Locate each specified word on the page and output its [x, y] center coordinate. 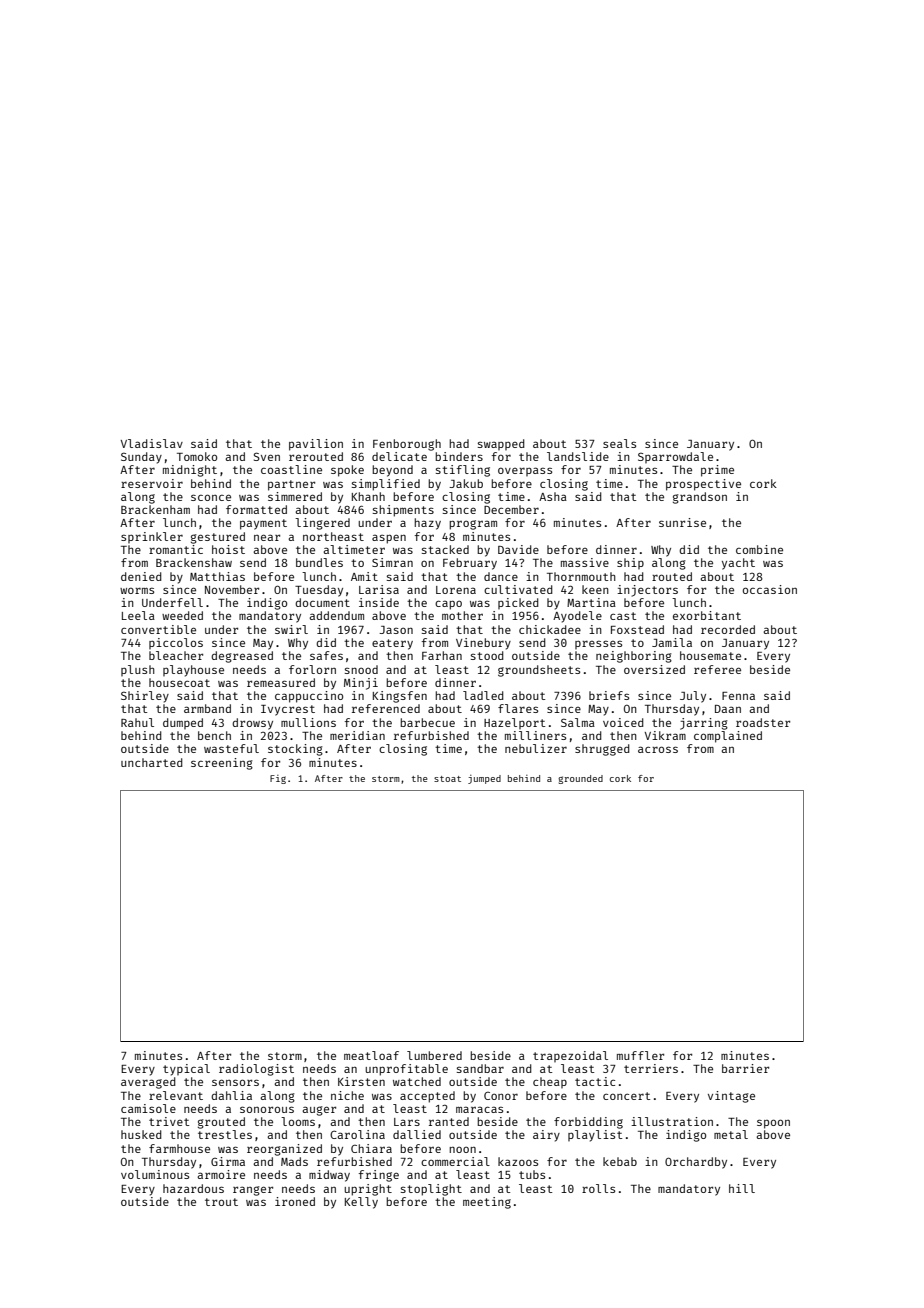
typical [186, 1070]
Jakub [466, 483]
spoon [773, 1124]
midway [329, 1176]
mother [462, 615]
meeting [487, 1203]
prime [717, 471]
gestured [218, 538]
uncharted [152, 762]
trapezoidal [570, 1056]
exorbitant [707, 615]
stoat [447, 779]
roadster [763, 722]
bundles [319, 562]
